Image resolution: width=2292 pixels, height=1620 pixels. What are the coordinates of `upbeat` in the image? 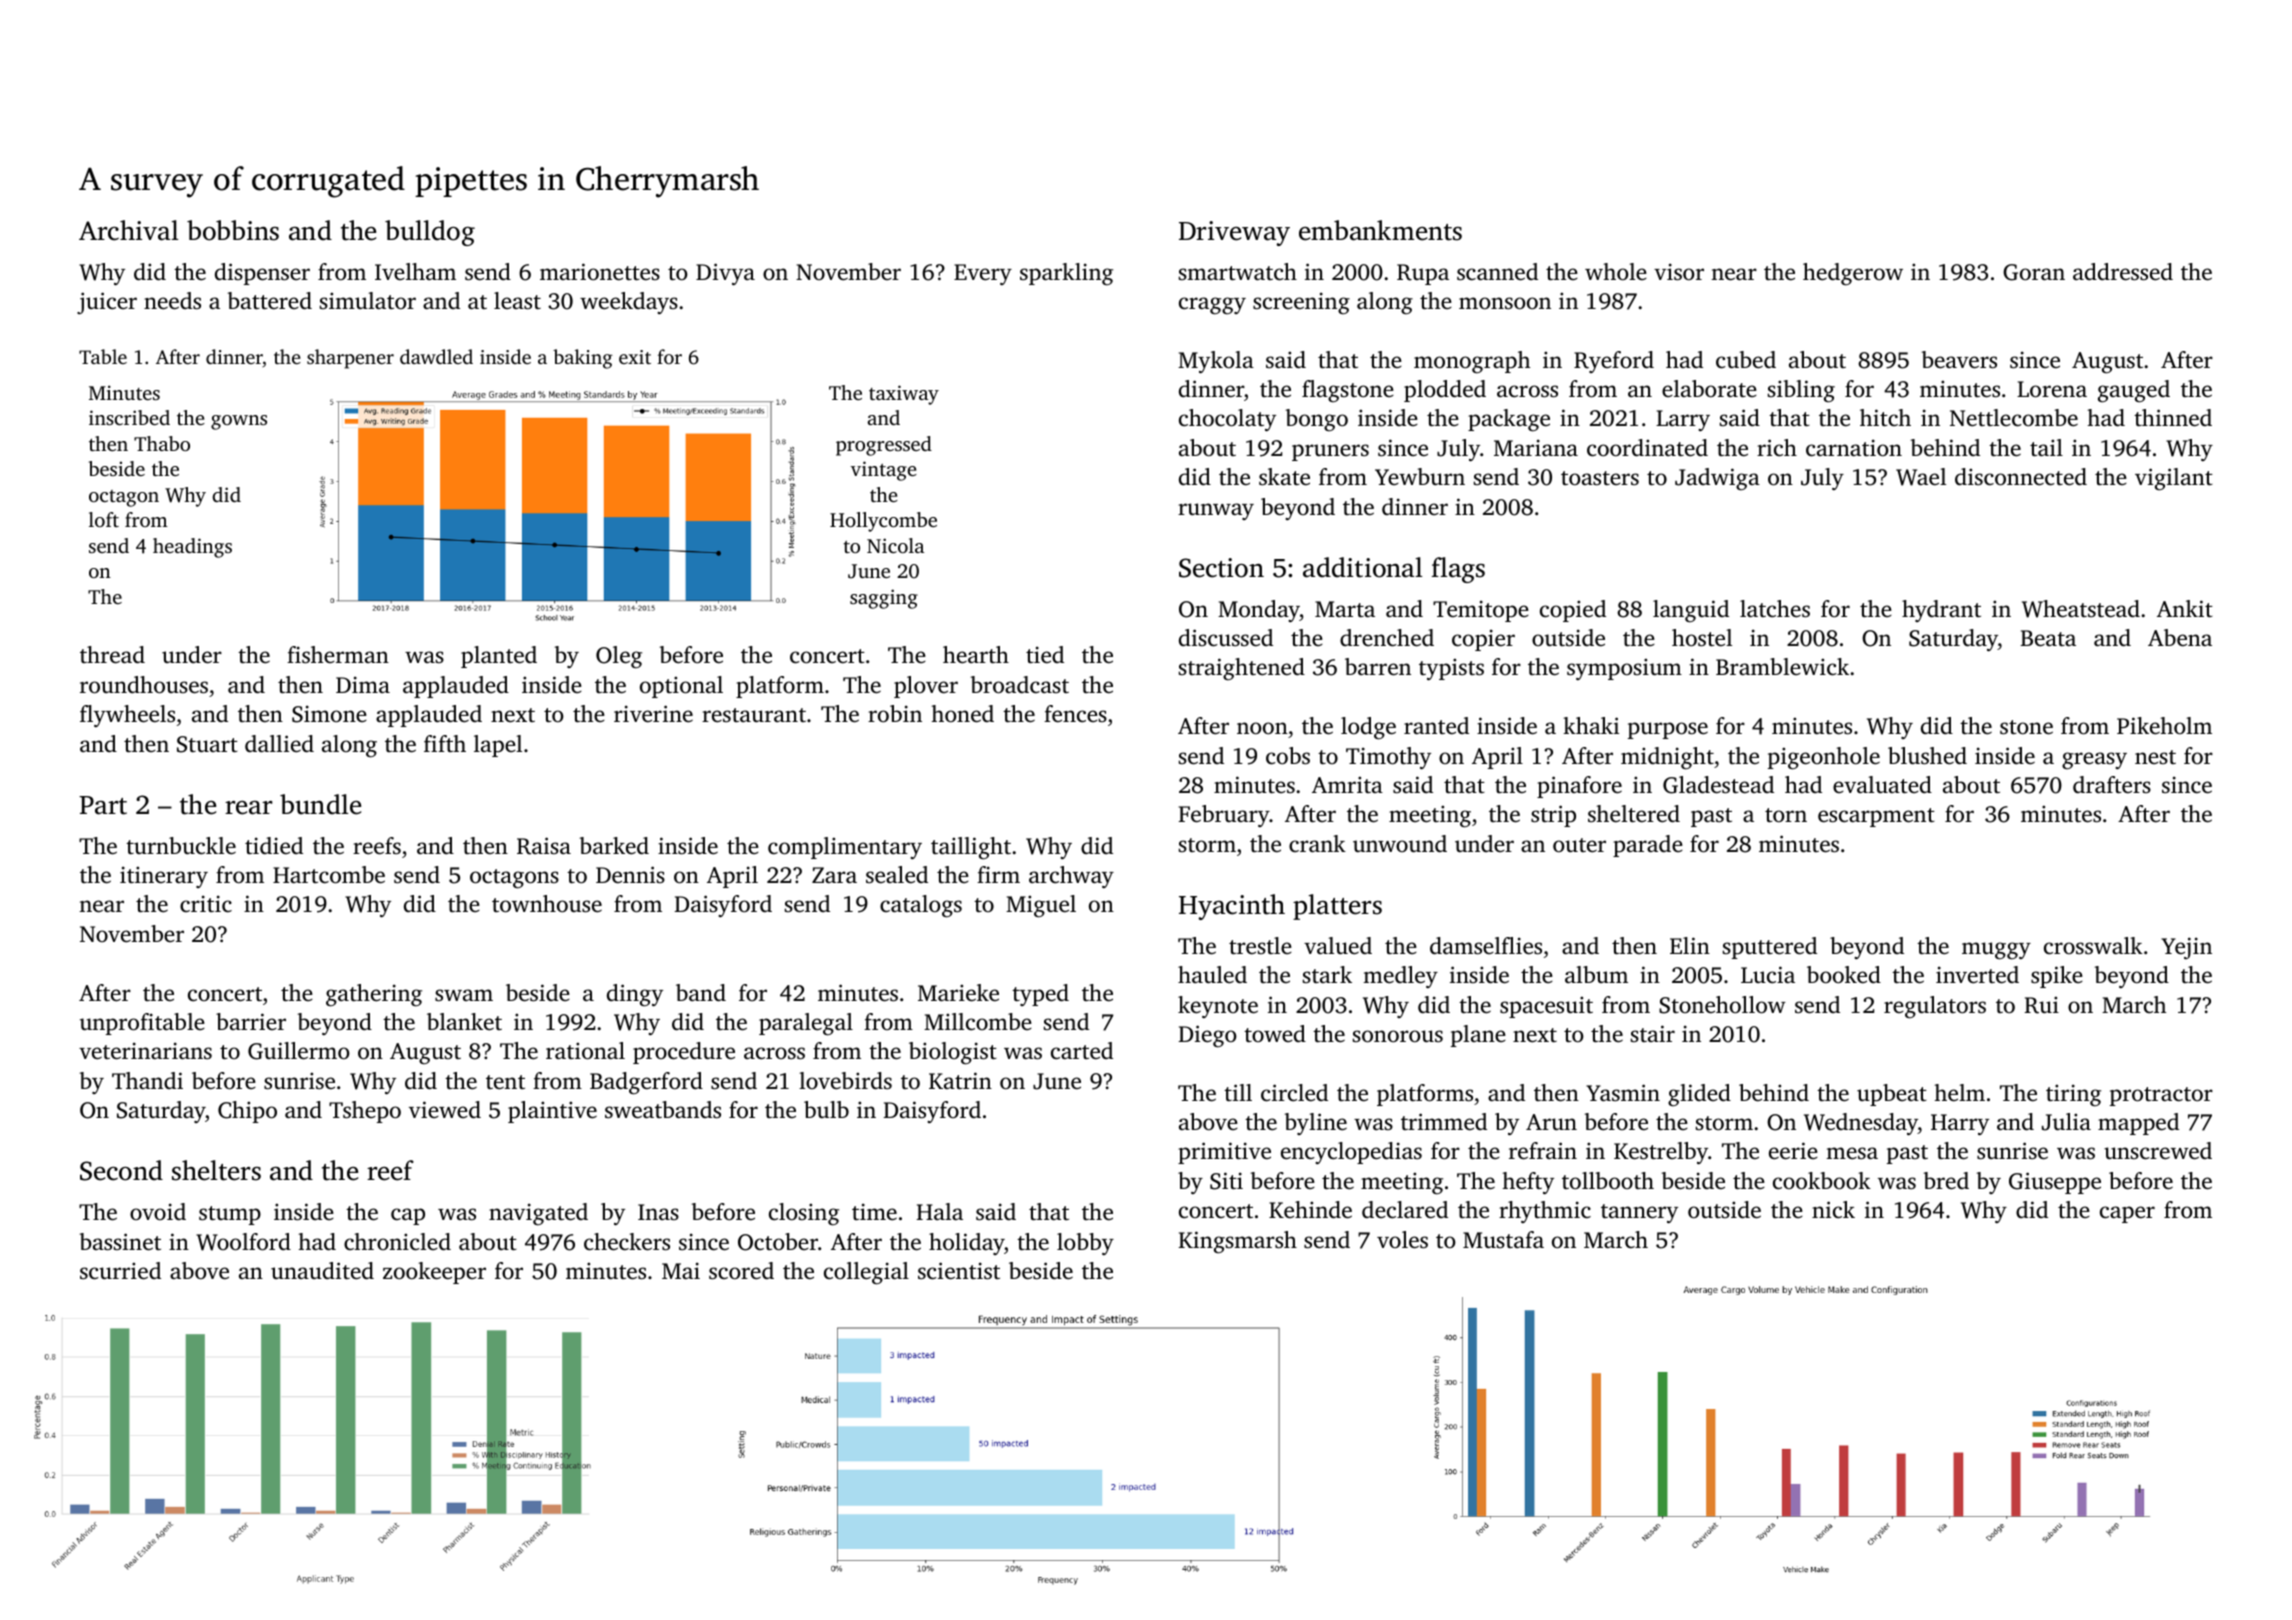 It's located at (1892, 1095).
